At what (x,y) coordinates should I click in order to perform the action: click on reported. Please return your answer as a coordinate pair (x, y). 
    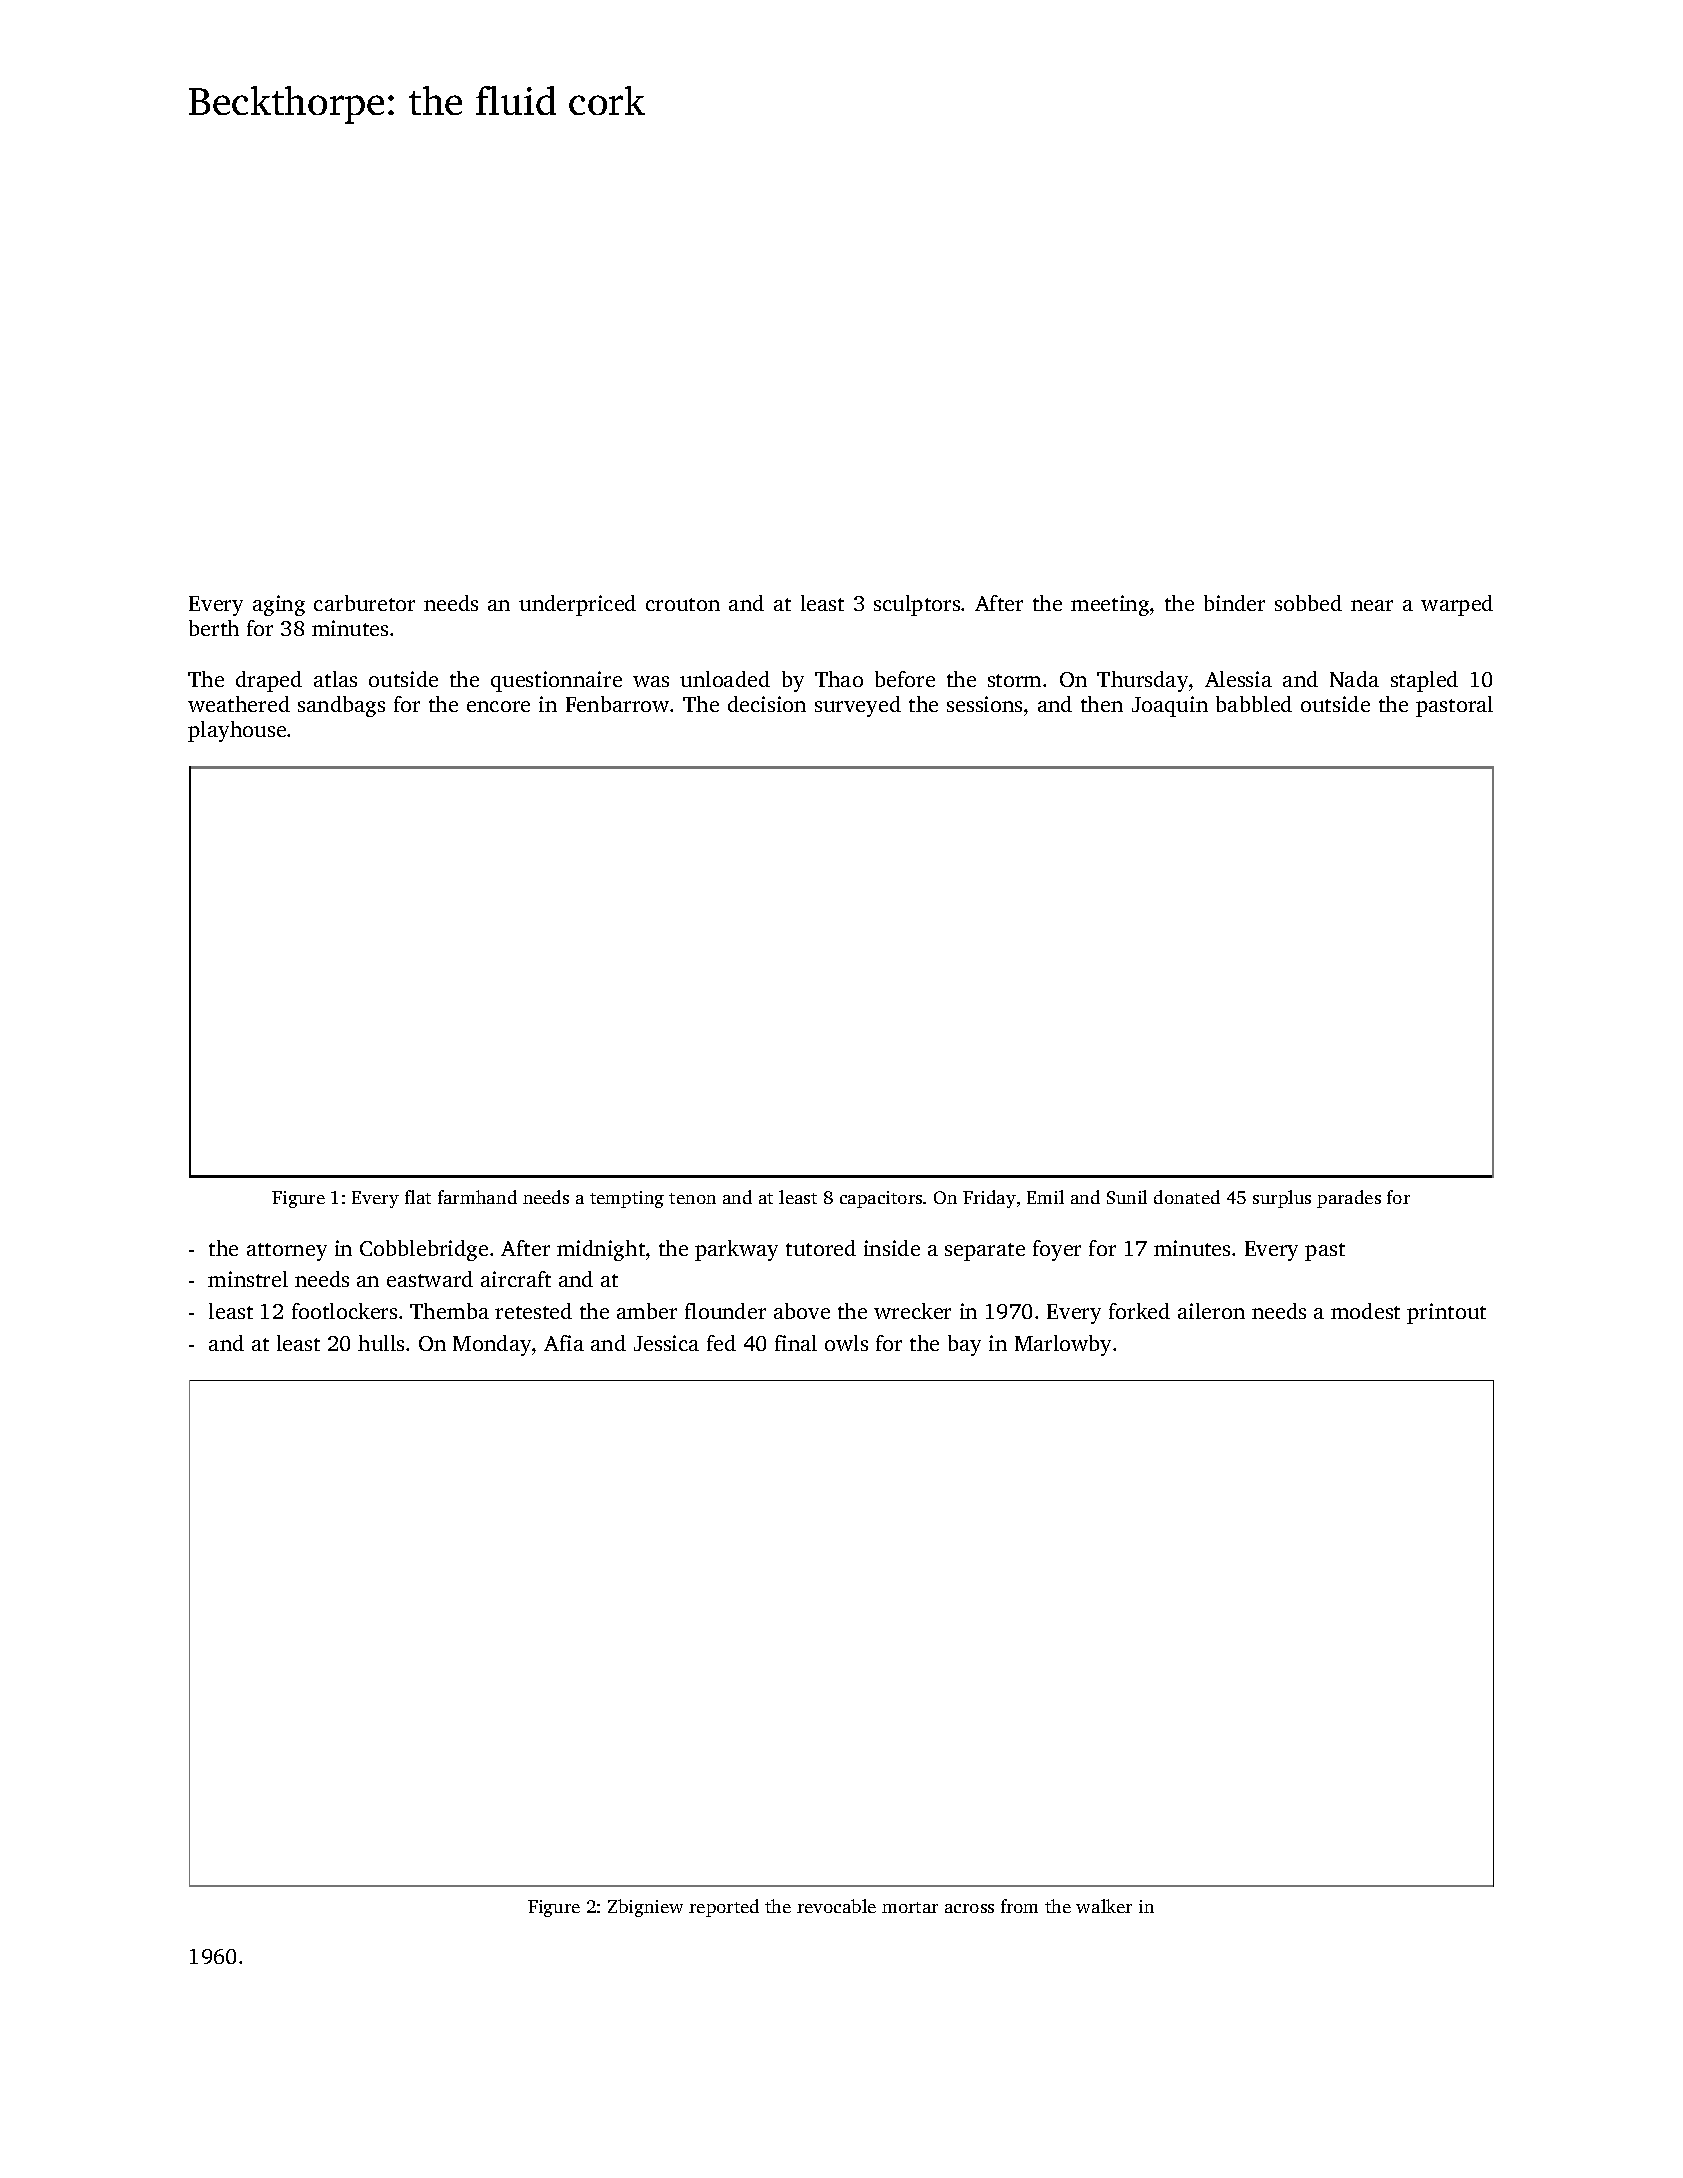
    Looking at the image, I should click on (724, 1908).
